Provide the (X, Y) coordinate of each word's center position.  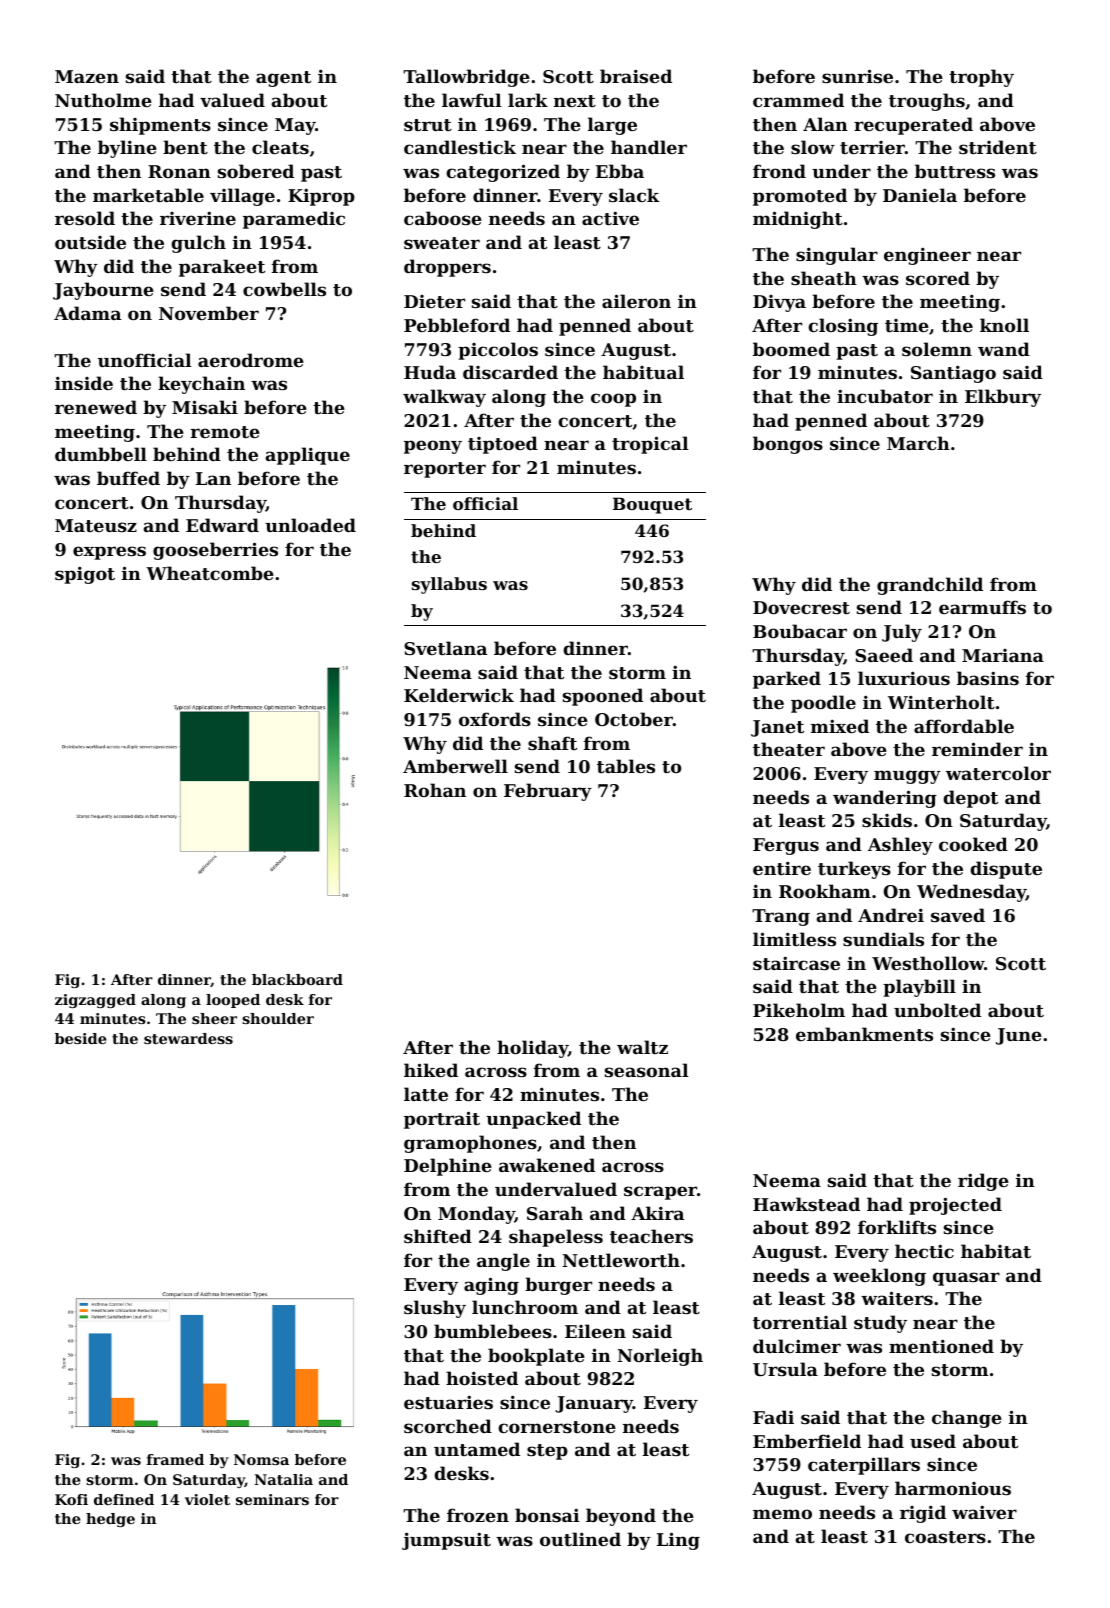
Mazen (87, 76)
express (109, 553)
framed (175, 1459)
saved (958, 915)
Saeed (884, 655)
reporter (445, 470)
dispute (1006, 870)
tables (626, 766)
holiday (532, 1049)
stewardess (188, 1038)
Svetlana (445, 648)
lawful (471, 100)
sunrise (857, 76)
